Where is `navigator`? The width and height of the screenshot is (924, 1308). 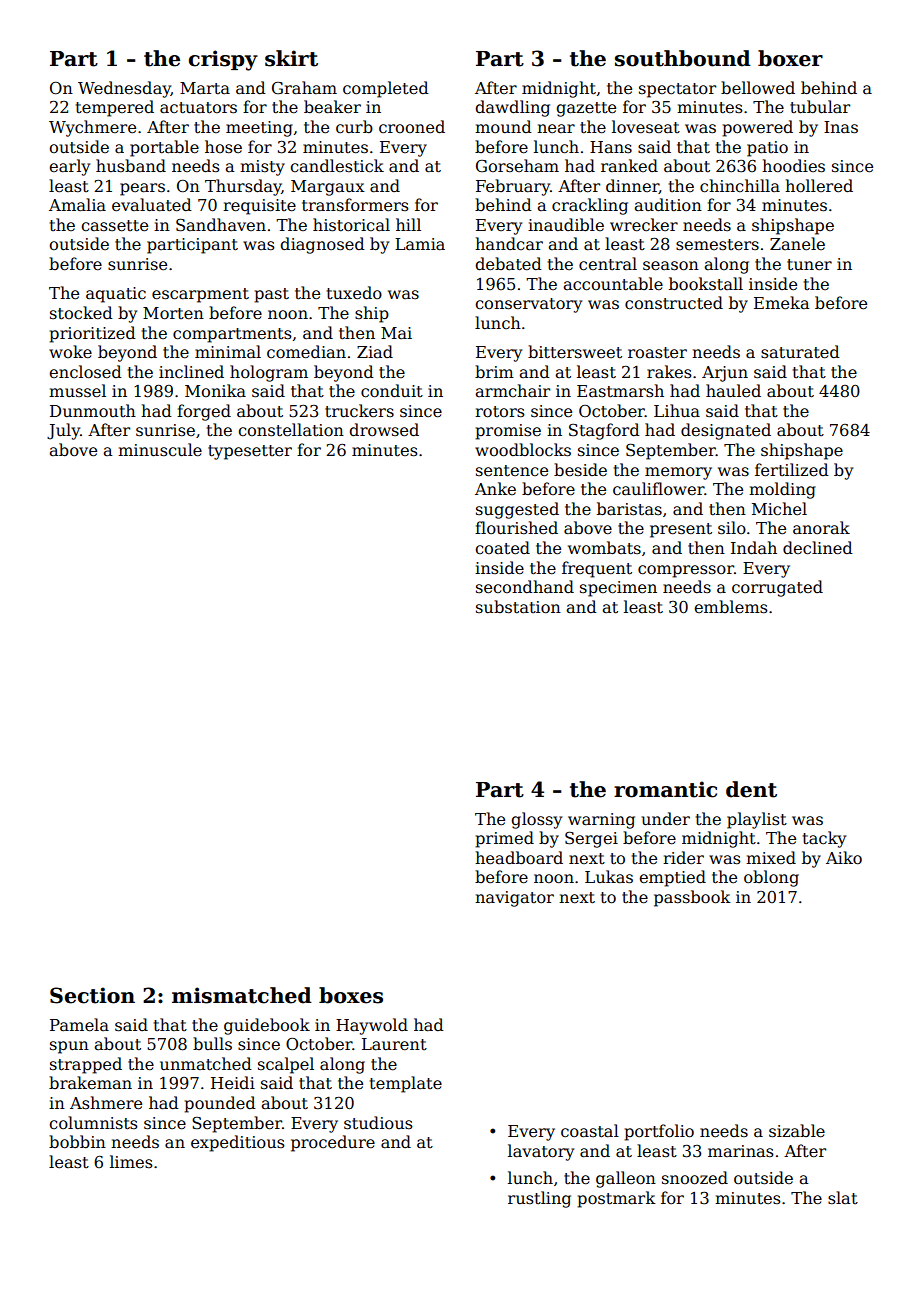 navigator is located at coordinates (514, 899).
